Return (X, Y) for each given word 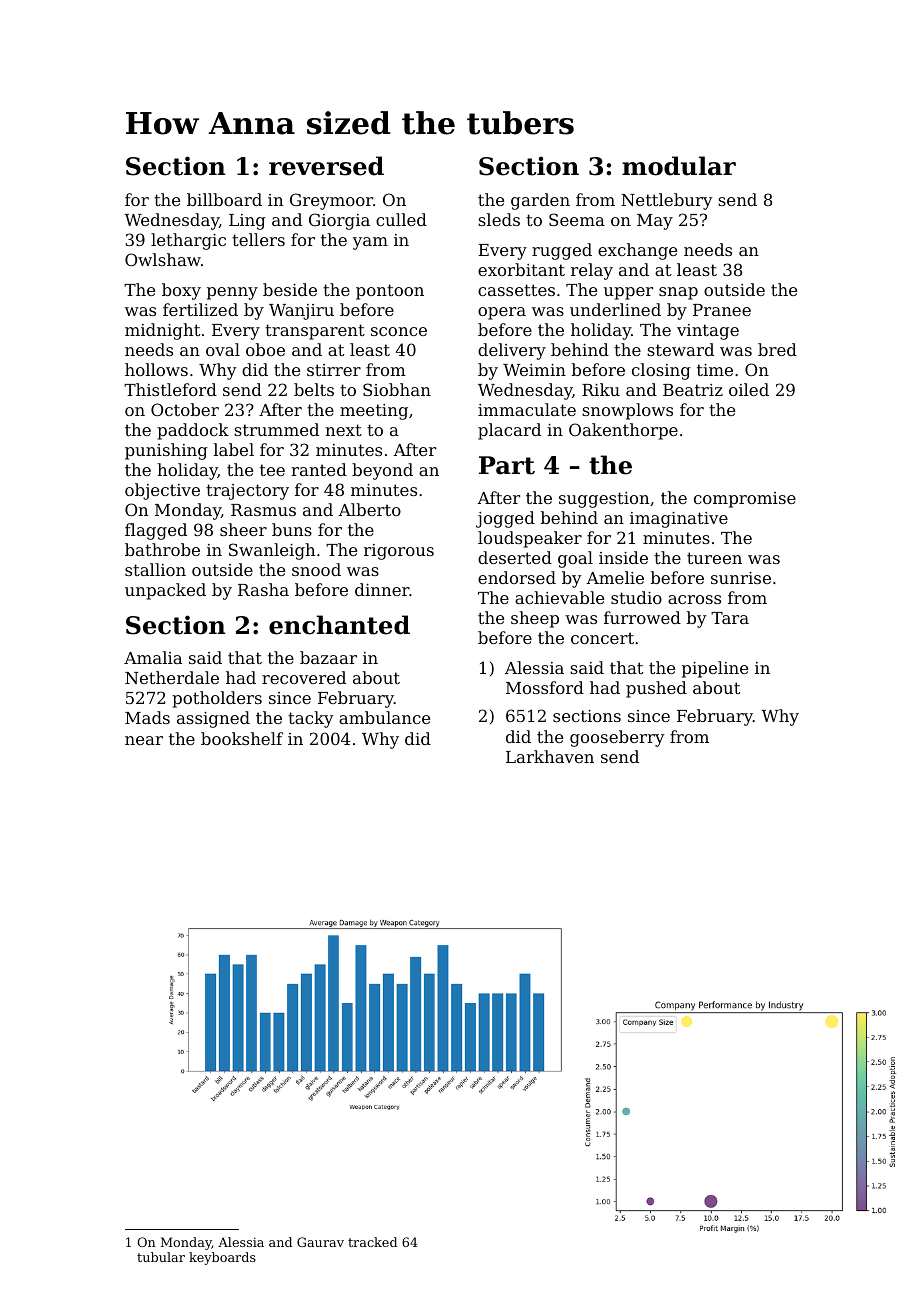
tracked (372, 1242)
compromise (745, 500)
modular (679, 166)
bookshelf (242, 738)
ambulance (384, 717)
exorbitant (521, 269)
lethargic (188, 241)
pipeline (715, 669)
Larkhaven (550, 756)
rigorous (399, 552)
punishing (166, 451)
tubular (161, 1257)
